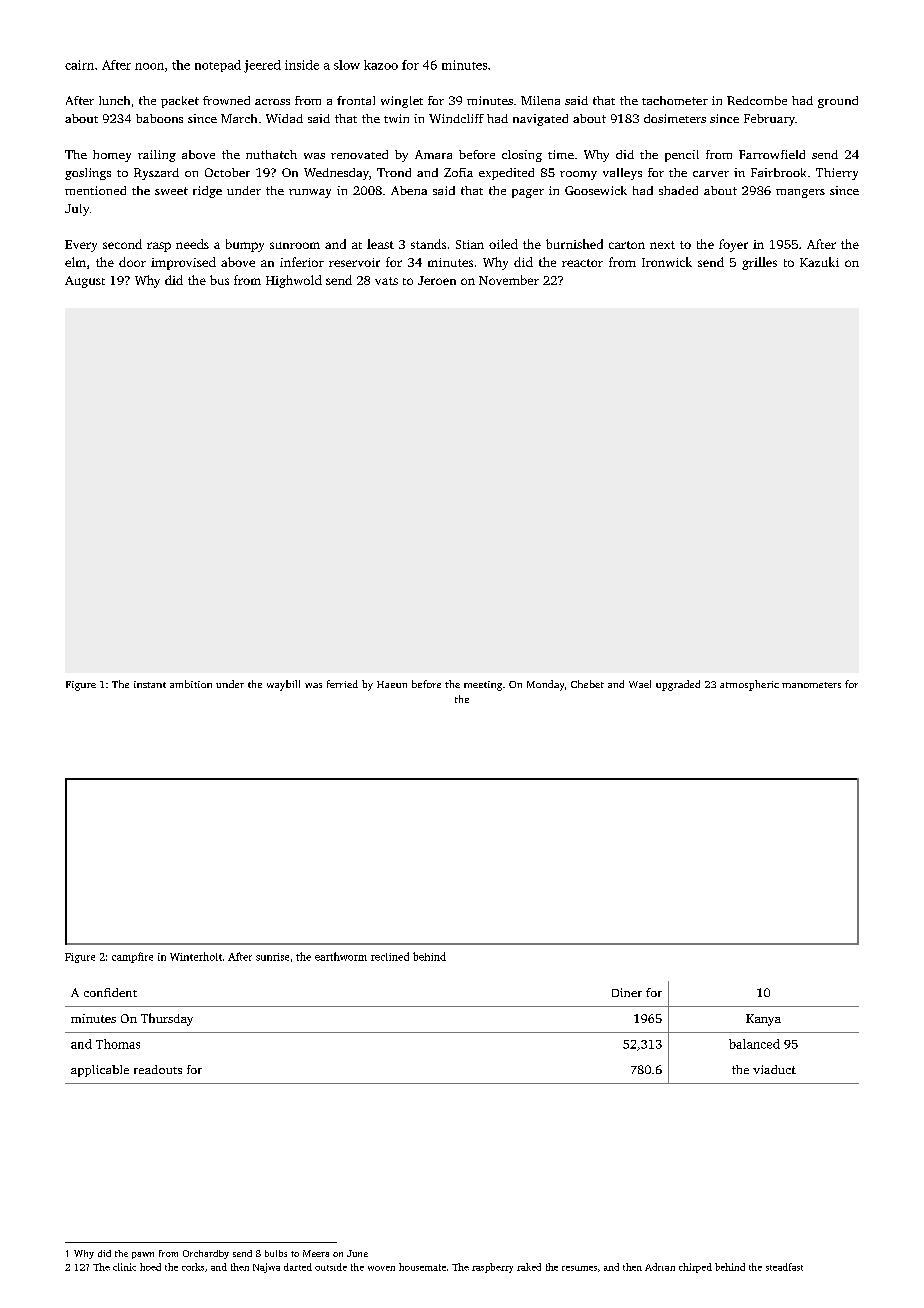 This screenshot has width=924, height=1308. I want to click on bus, so click(219, 280).
